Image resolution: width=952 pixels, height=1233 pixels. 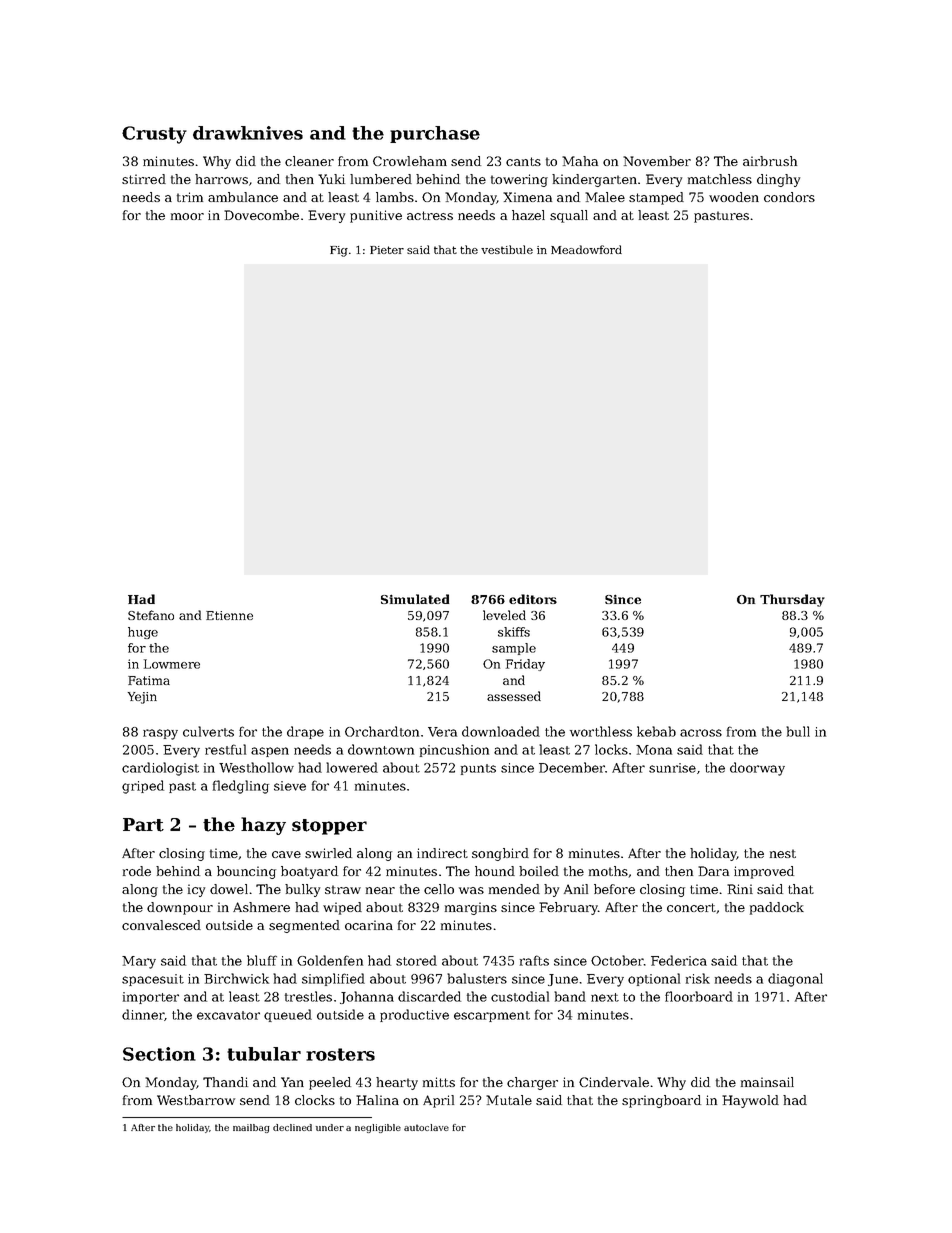 I want to click on drawknives, so click(x=248, y=133).
